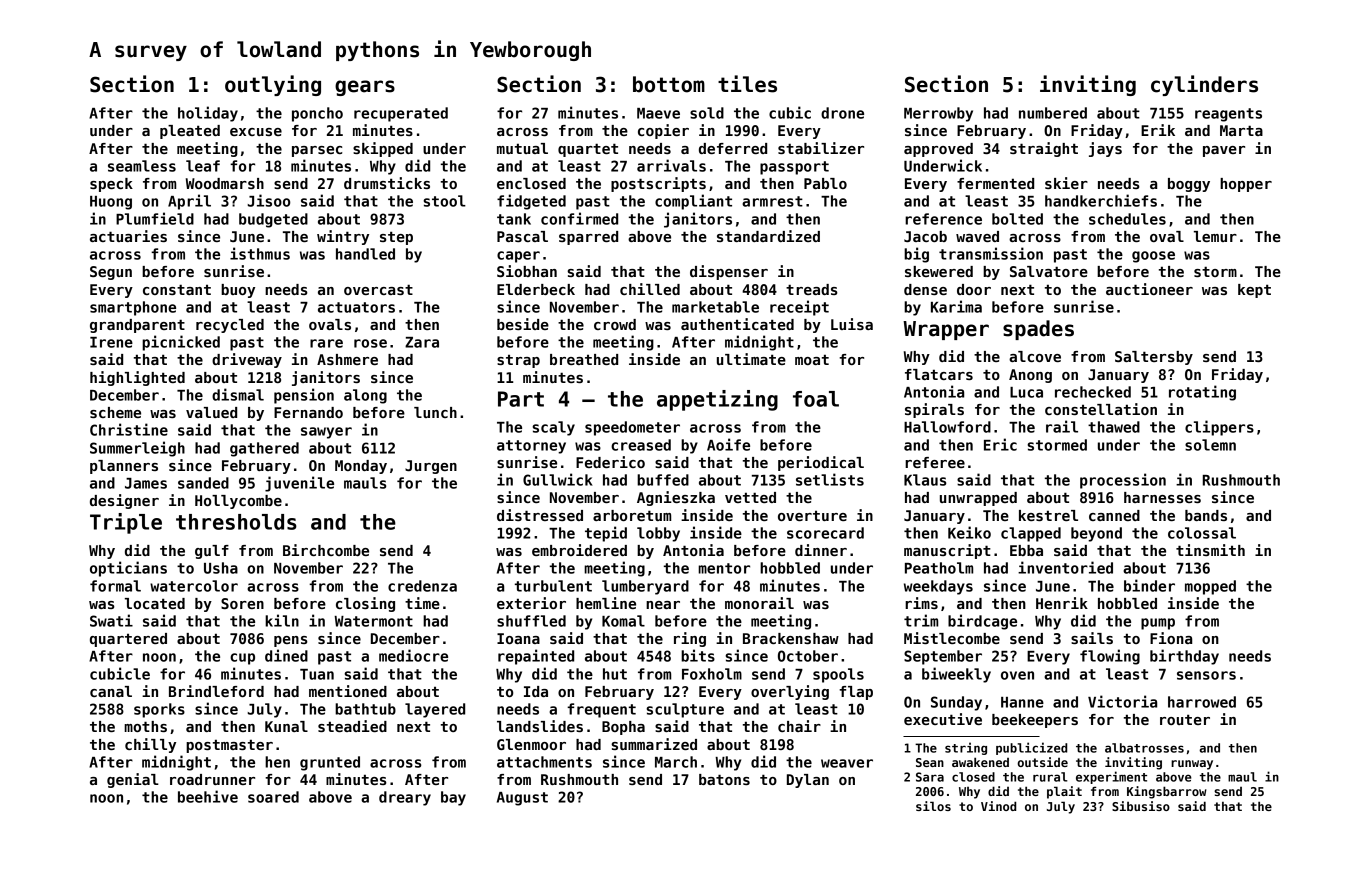  What do you see at coordinates (225, 183) in the screenshot?
I see `Woodmarsh` at bounding box center [225, 183].
